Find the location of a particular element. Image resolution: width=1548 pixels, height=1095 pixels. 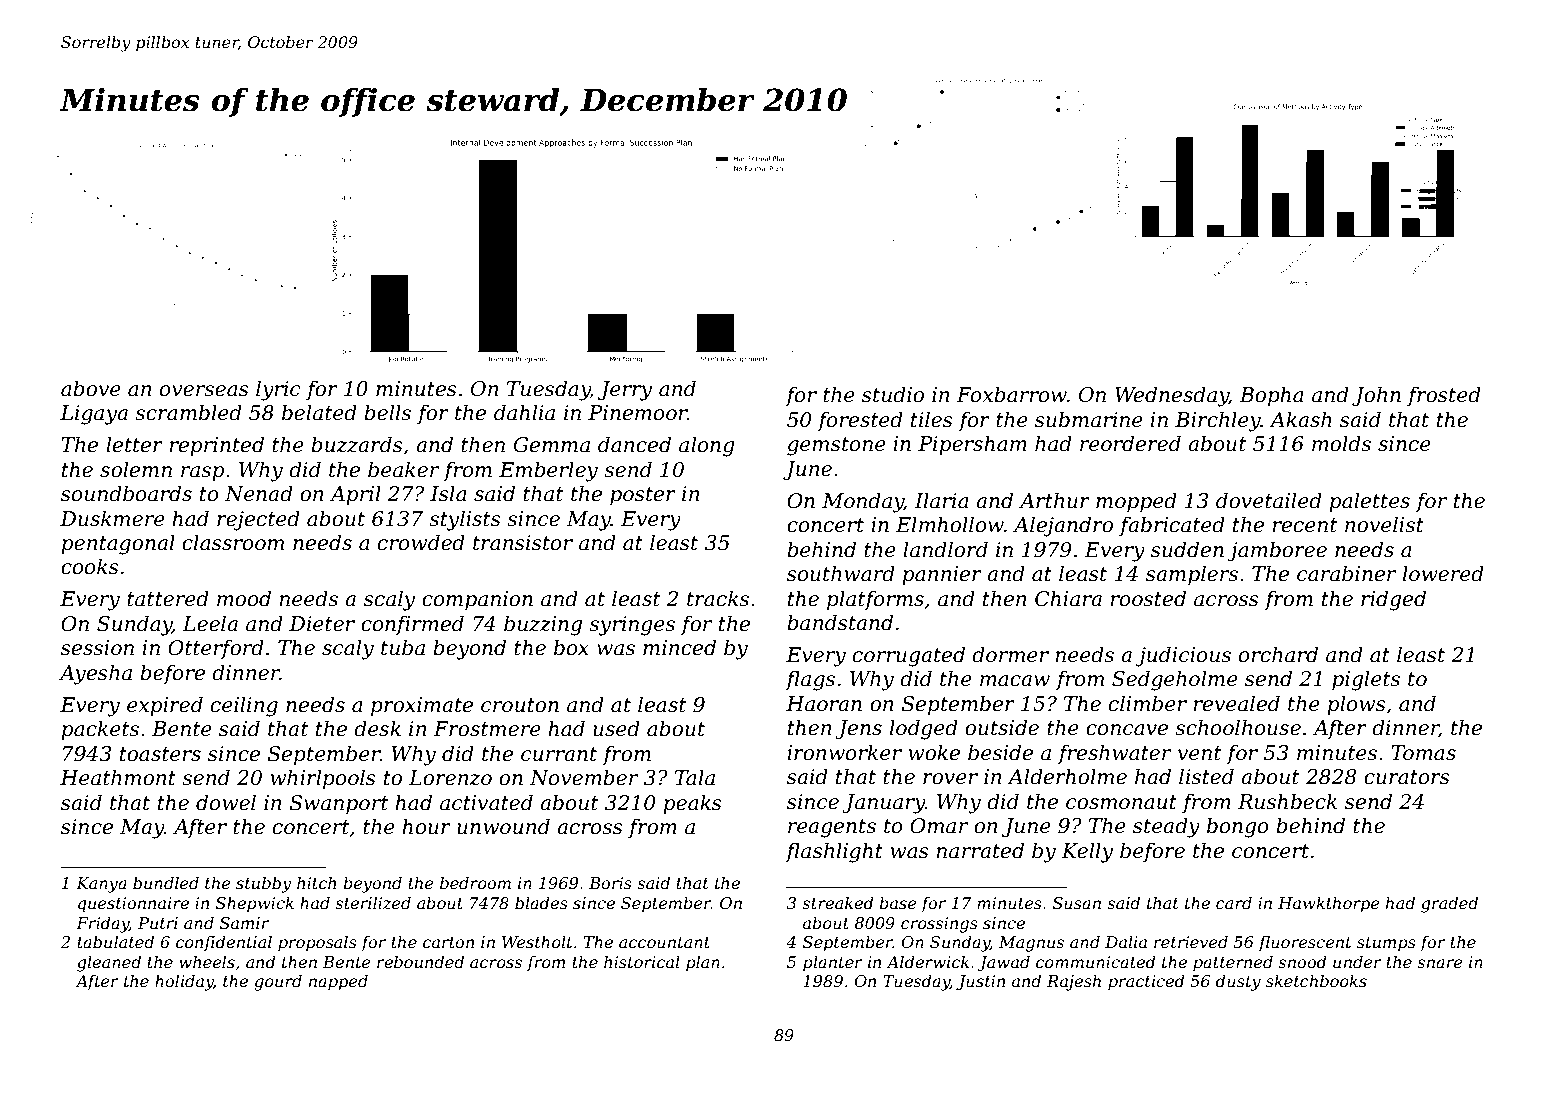

corrugated is located at coordinates (909, 656).
